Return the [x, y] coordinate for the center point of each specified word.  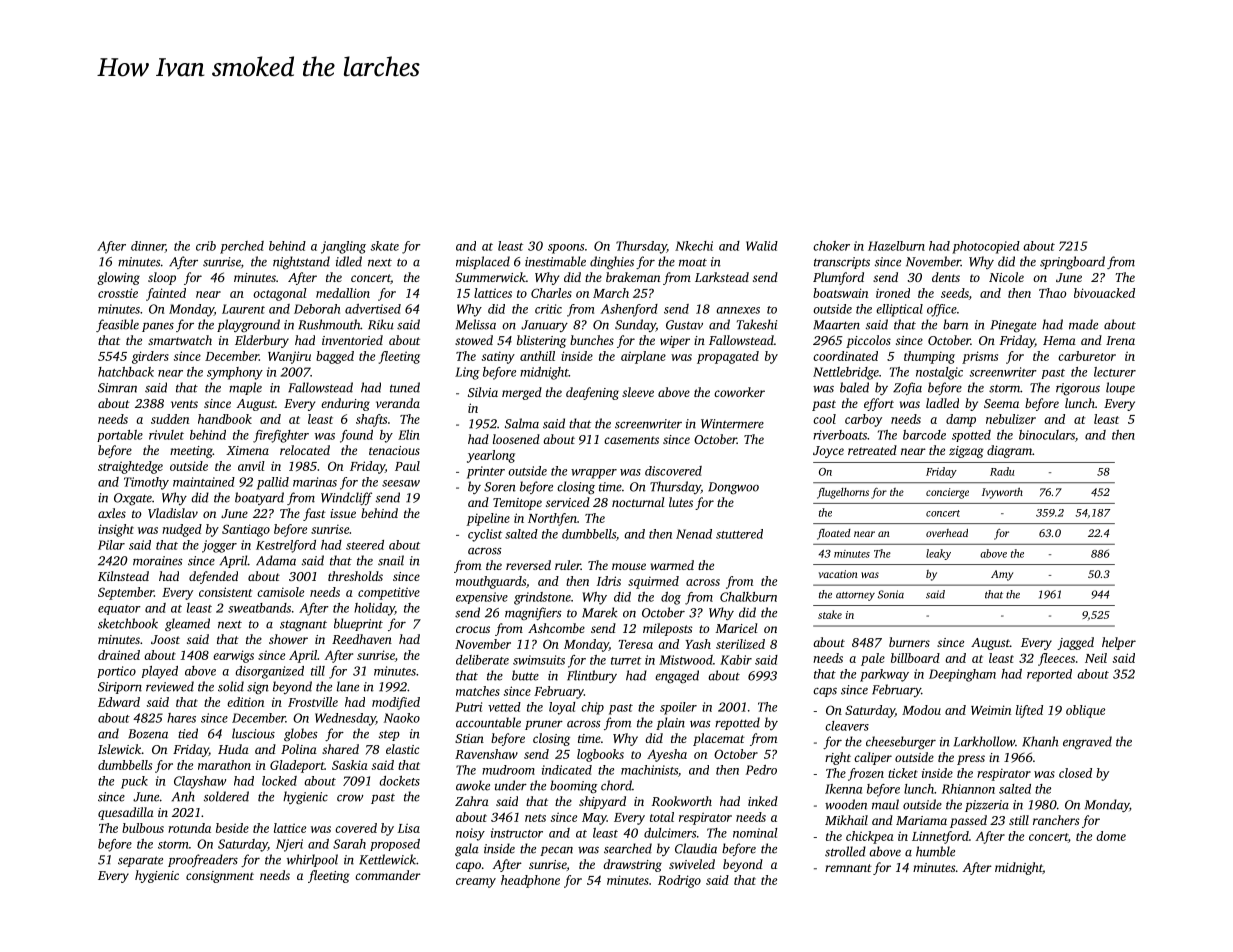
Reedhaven [362, 639]
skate [384, 246]
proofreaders [203, 860]
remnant [848, 868]
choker [831, 246]
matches [478, 691]
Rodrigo [679, 881]
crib [206, 246]
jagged [1075, 643]
